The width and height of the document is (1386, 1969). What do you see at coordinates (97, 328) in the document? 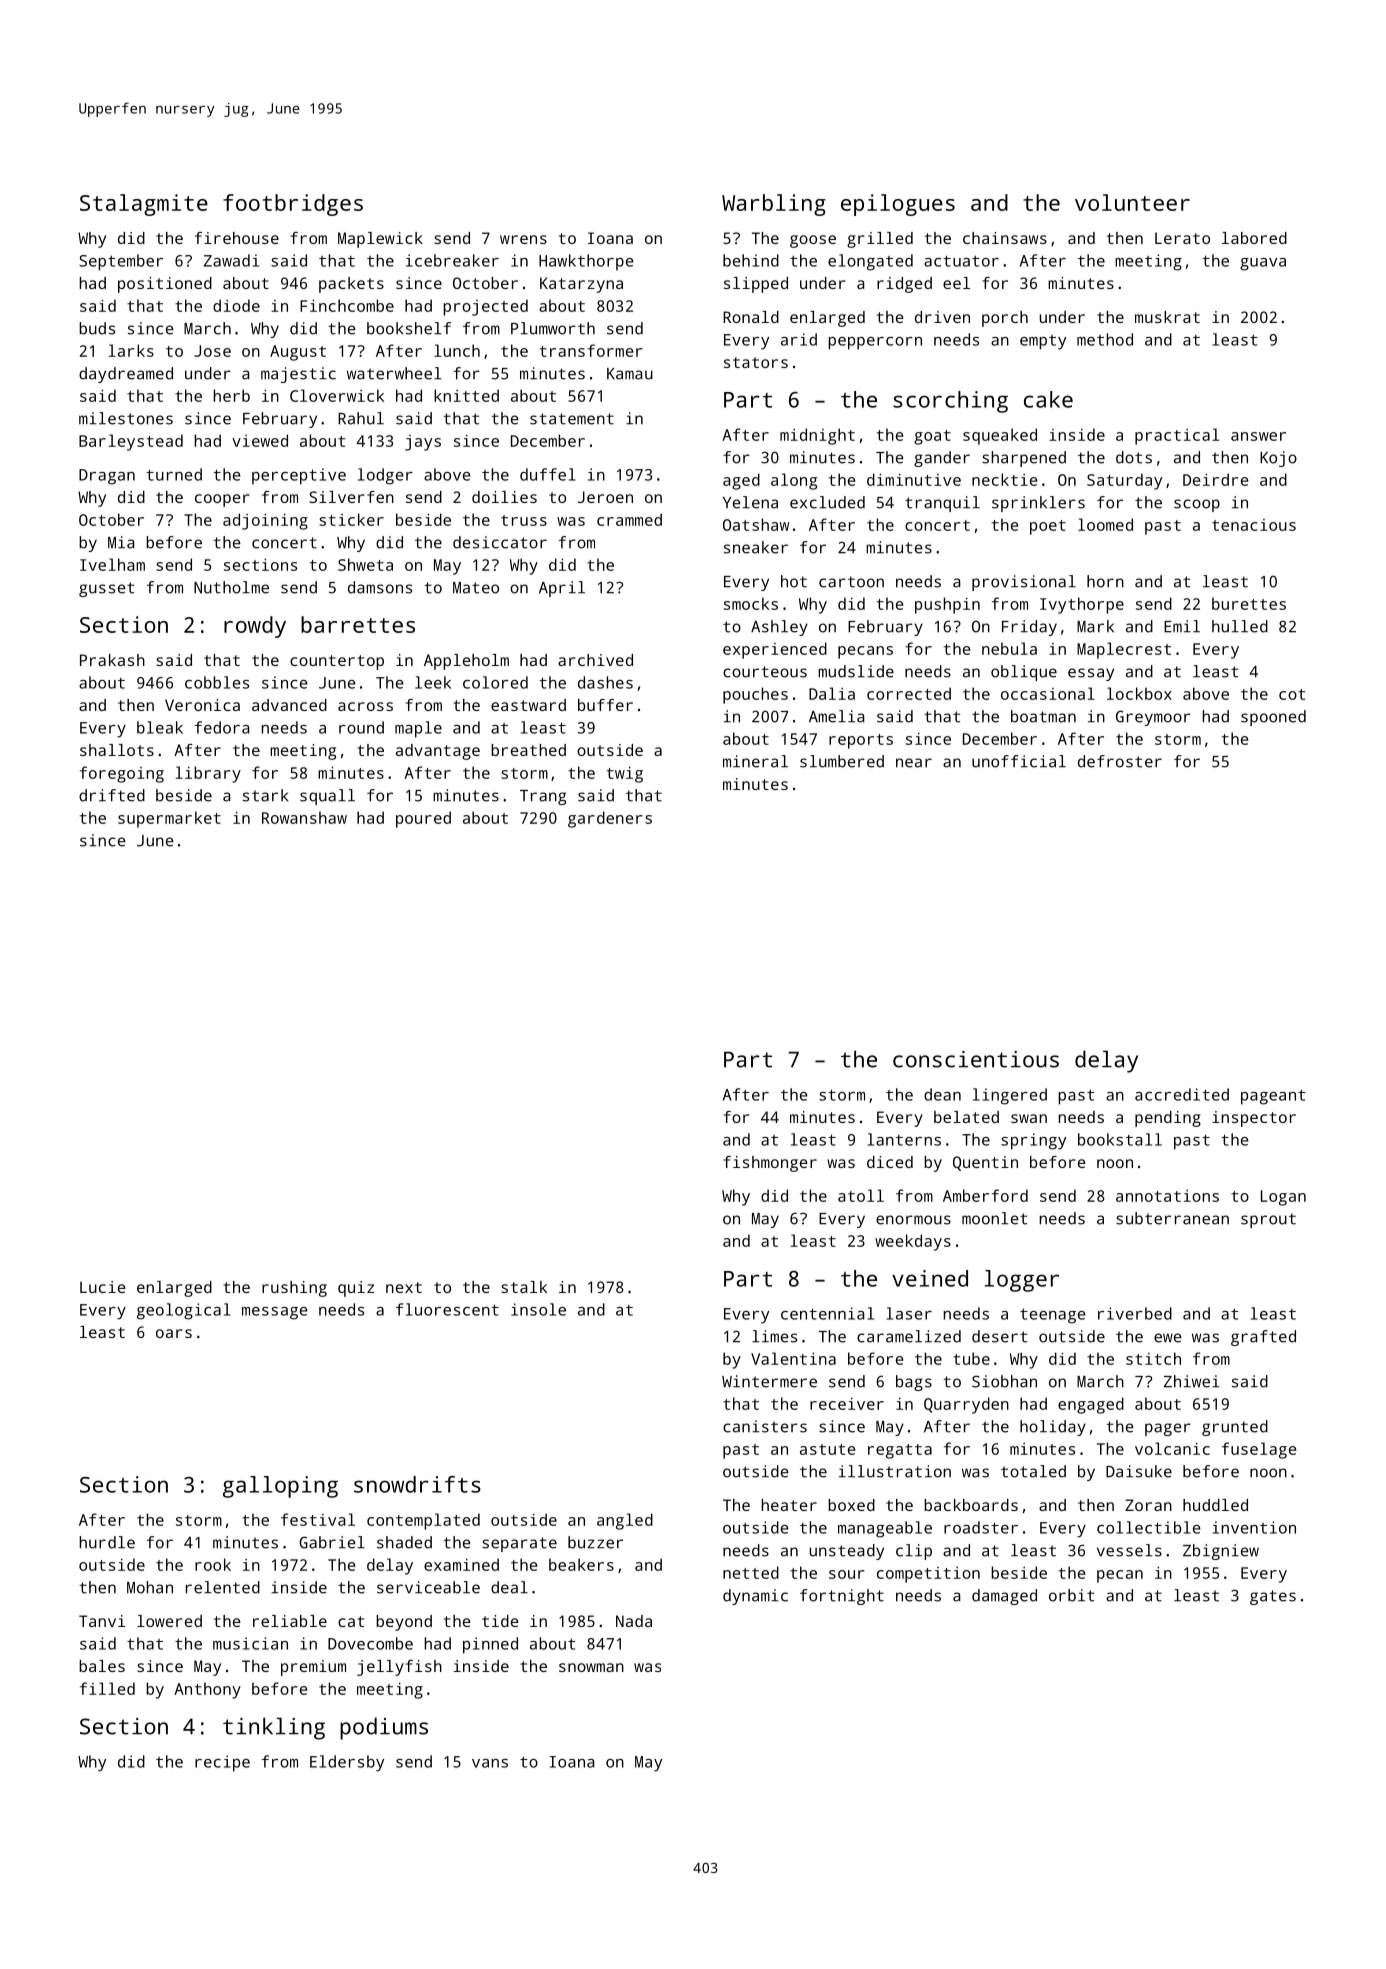
I see `buds` at bounding box center [97, 328].
